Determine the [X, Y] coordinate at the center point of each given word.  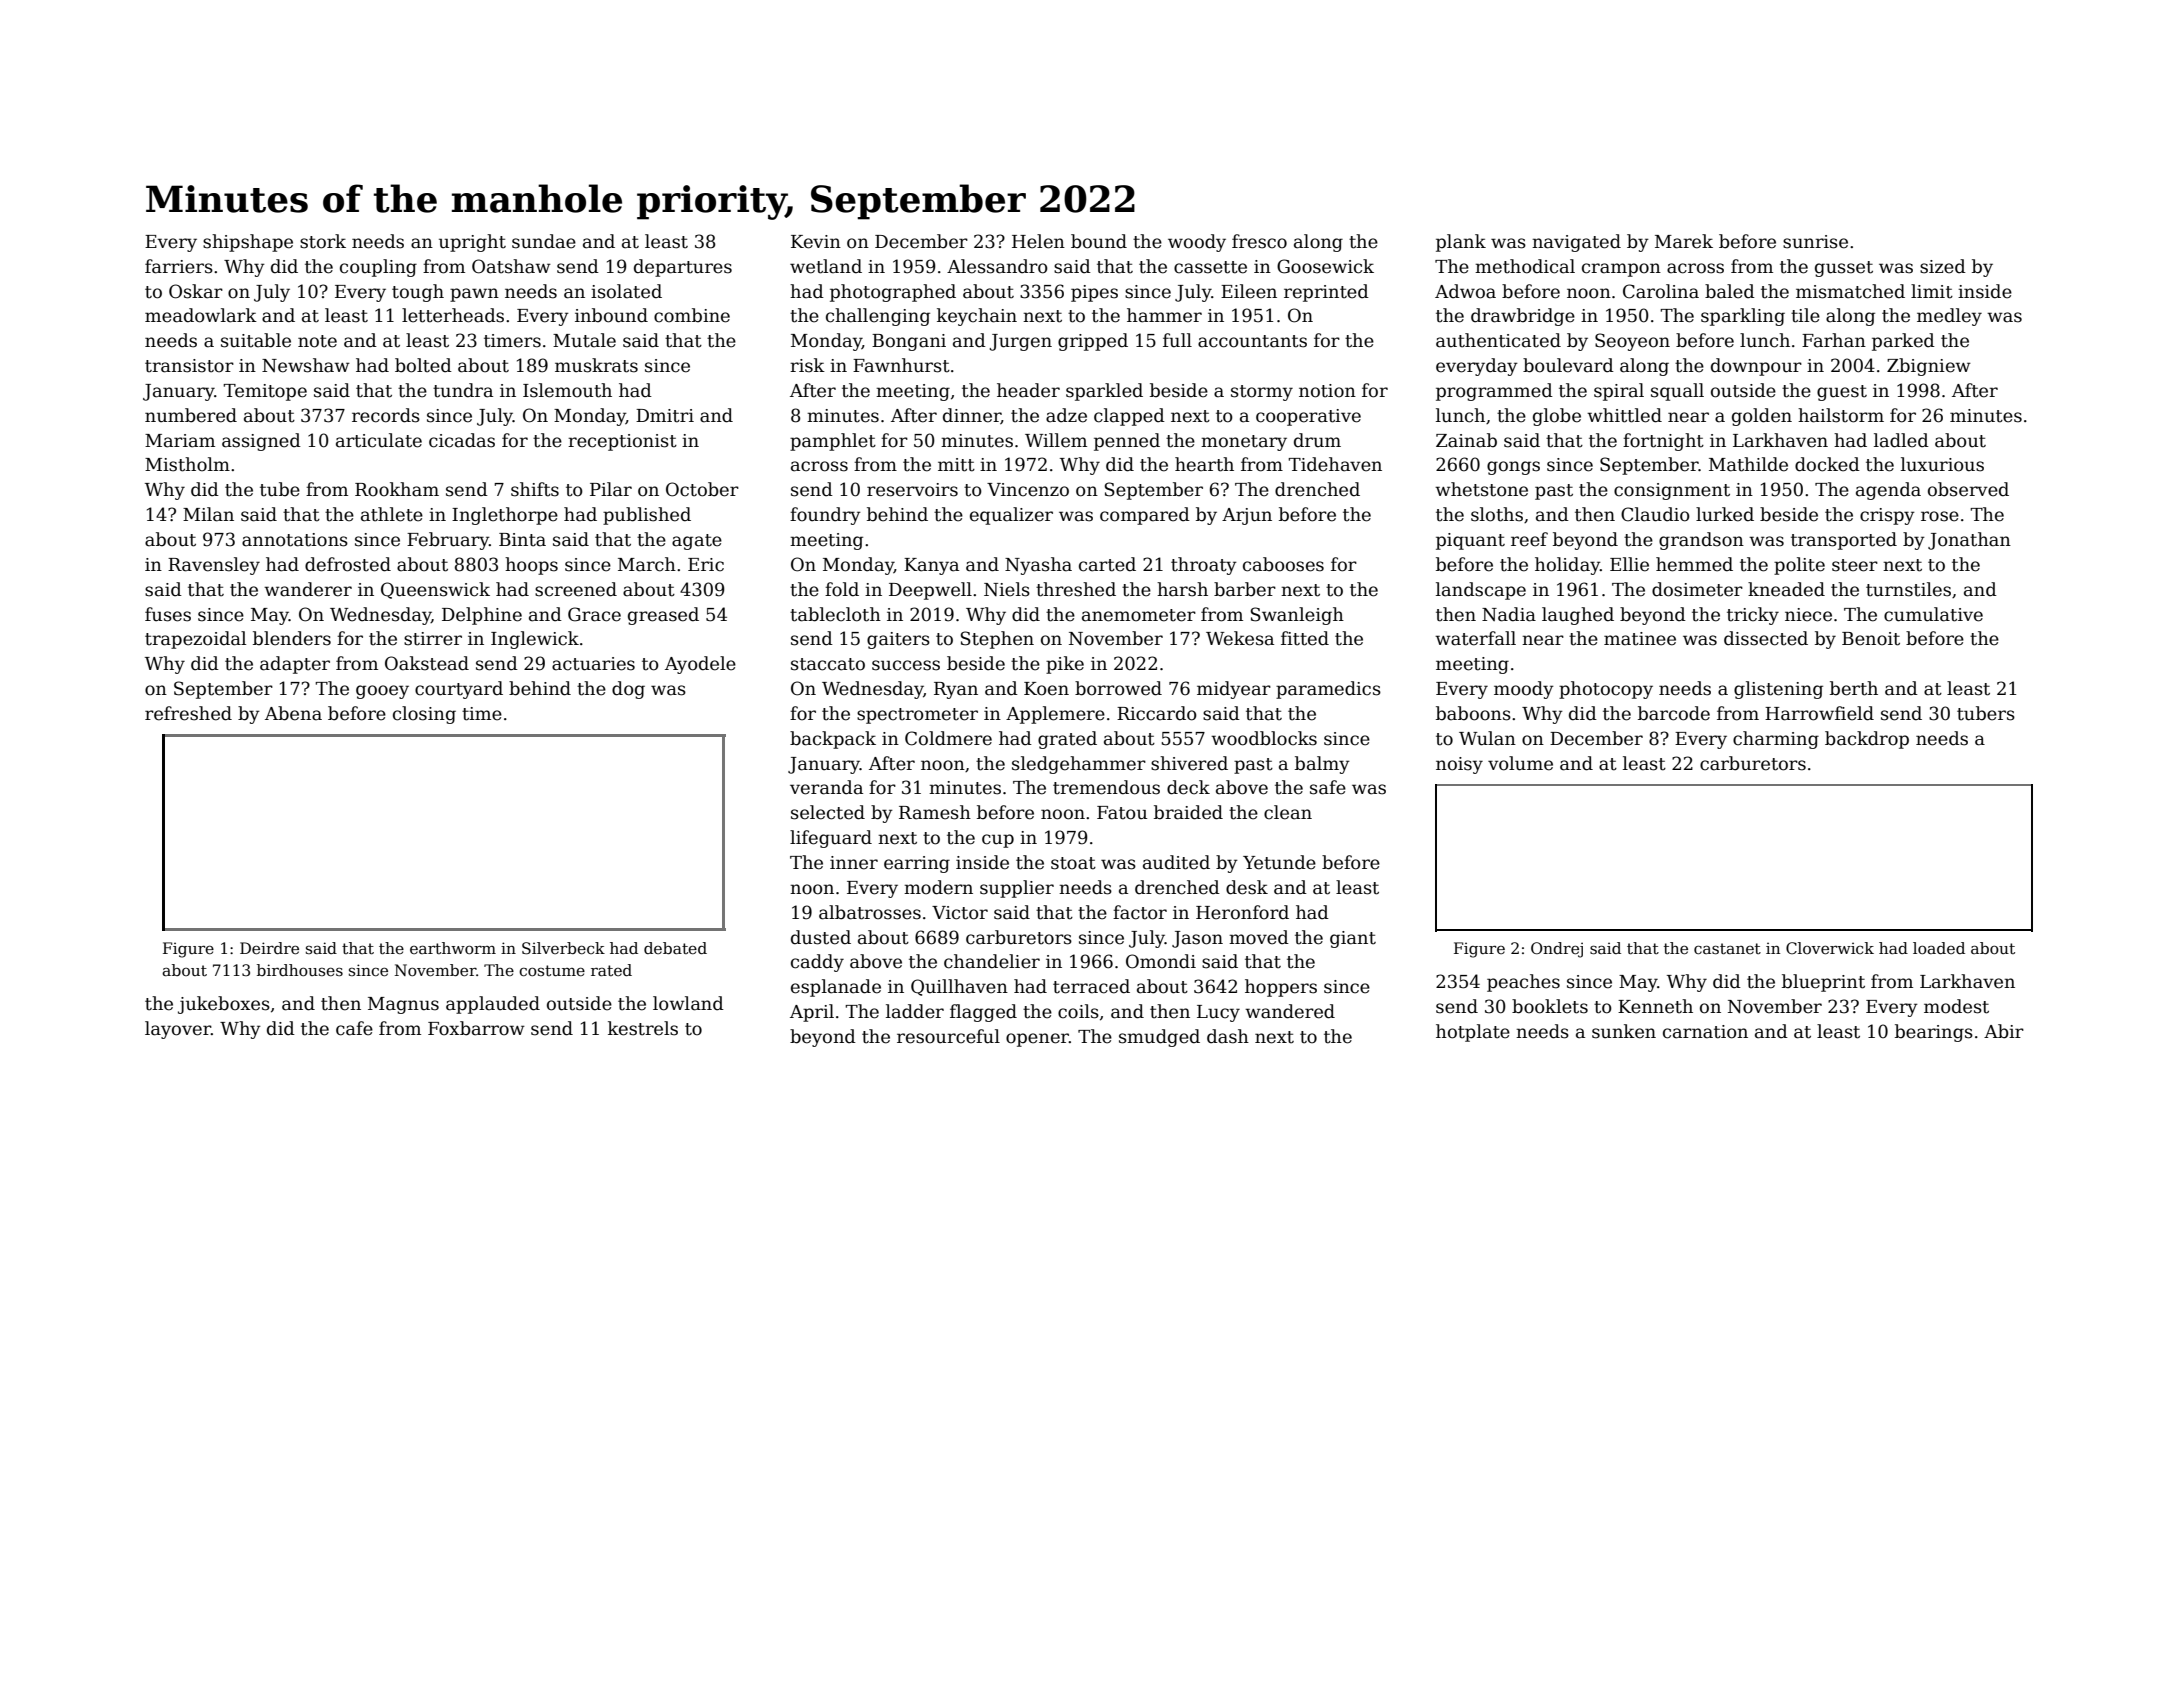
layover [178, 1030]
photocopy [1606, 690]
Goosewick [1325, 266]
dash [1228, 1036]
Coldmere [948, 738]
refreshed [188, 713]
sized [1943, 266]
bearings [1934, 1033]
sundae [544, 241]
